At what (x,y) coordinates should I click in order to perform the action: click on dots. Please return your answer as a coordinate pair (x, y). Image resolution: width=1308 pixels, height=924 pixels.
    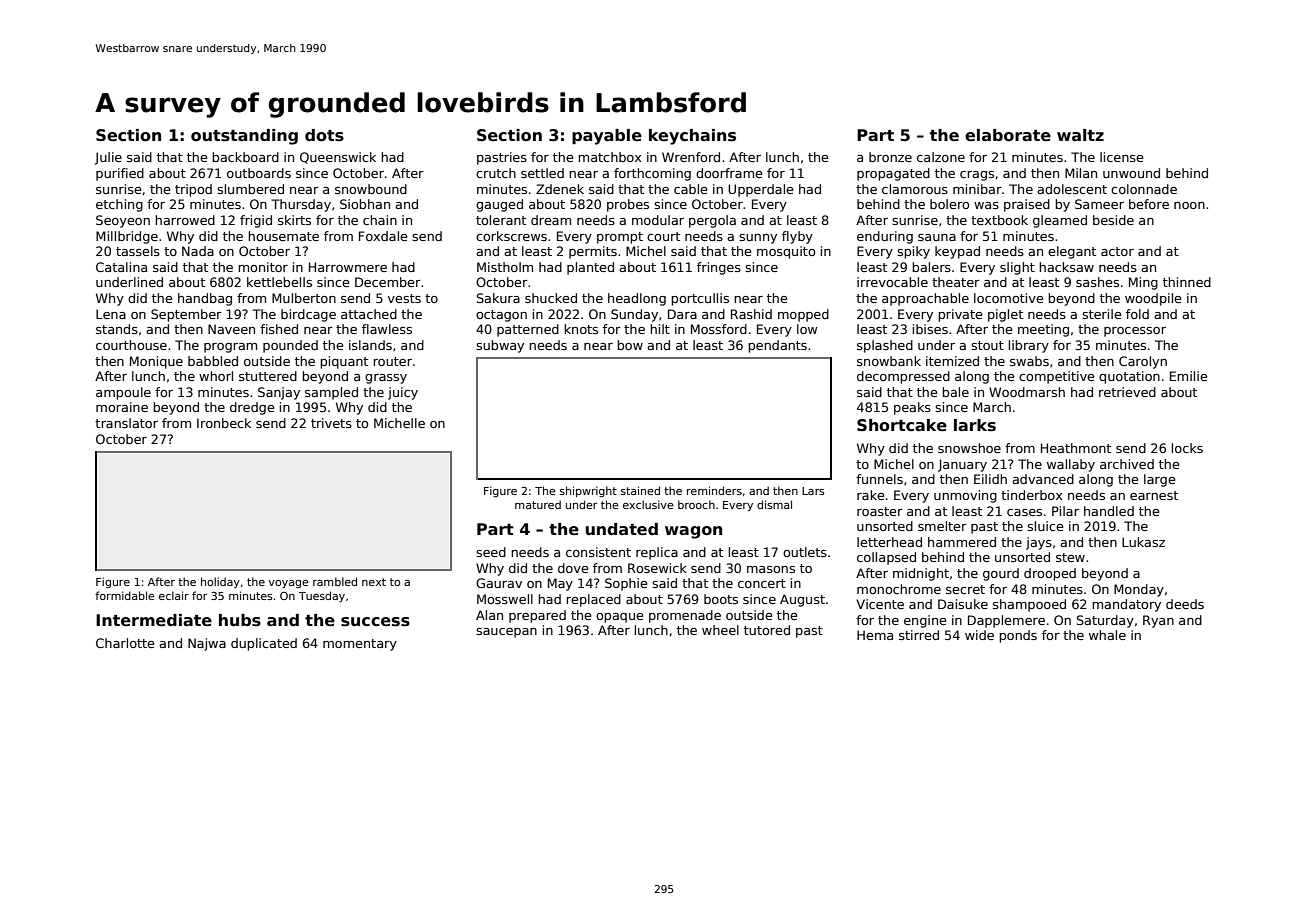
    Looking at the image, I should click on (324, 135).
